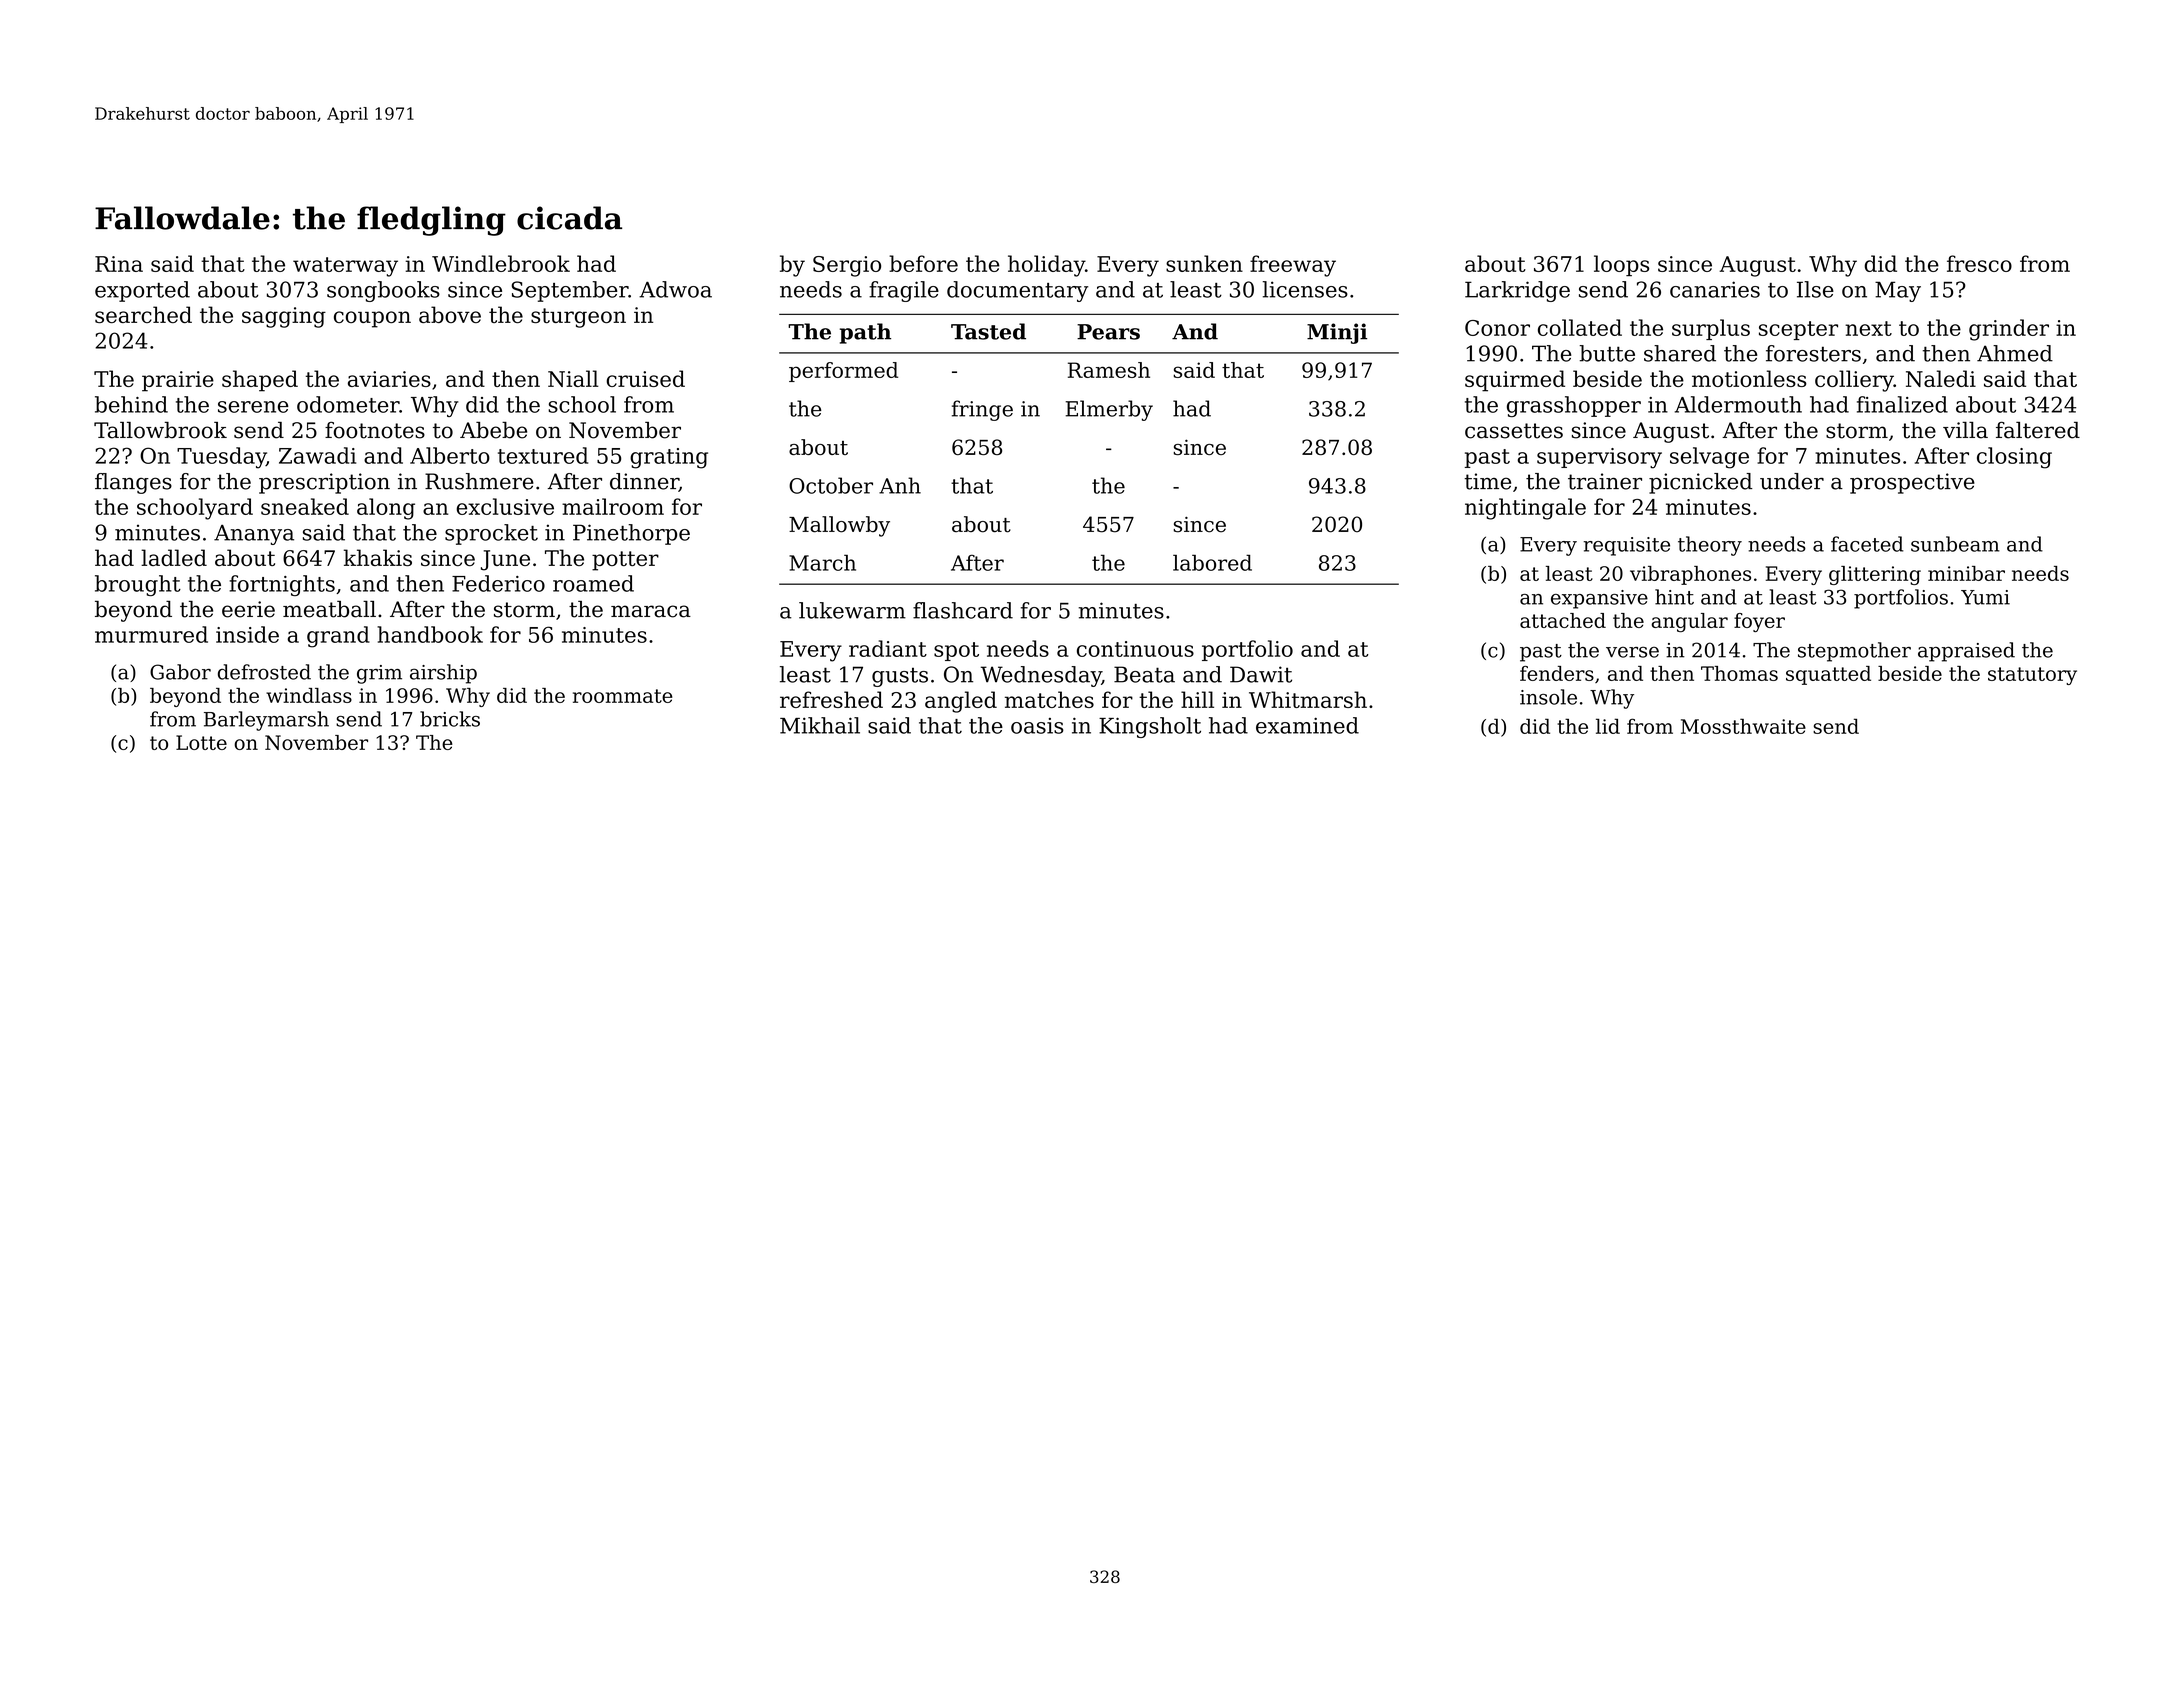 The width and height of the screenshot is (2178, 1683). I want to click on gusts, so click(900, 677).
